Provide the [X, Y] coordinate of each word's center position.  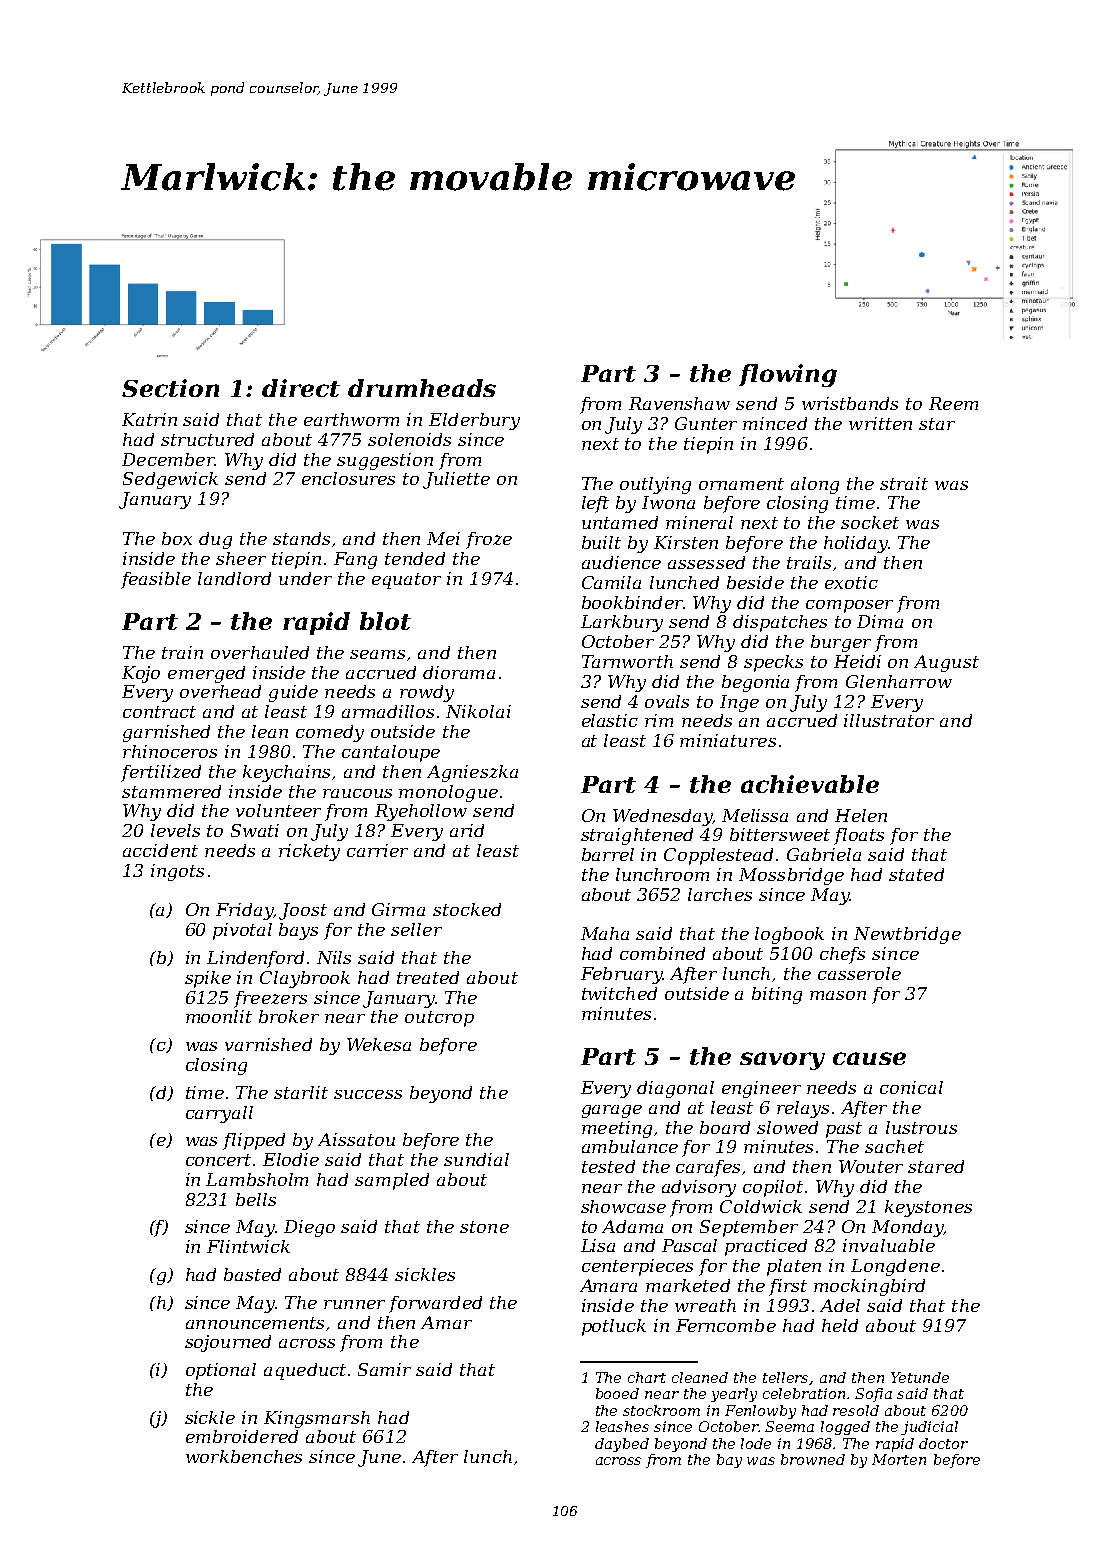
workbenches [244, 1456]
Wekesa [379, 1044]
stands [301, 538]
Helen [861, 815]
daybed [622, 1445]
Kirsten [686, 542]
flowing [788, 375]
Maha [605, 933]
